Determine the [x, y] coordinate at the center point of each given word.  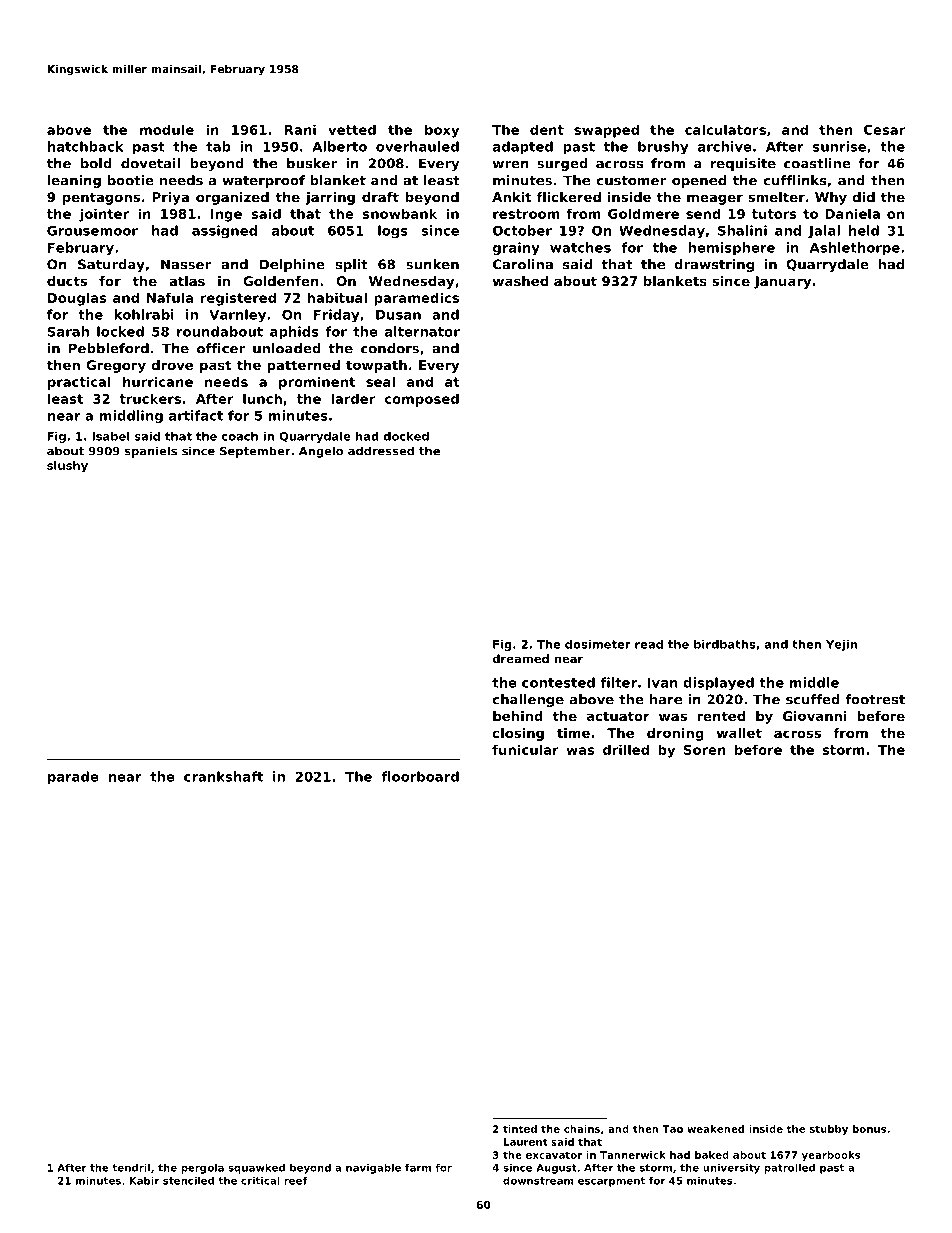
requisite [743, 164]
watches [580, 247]
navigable [373, 1169]
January [782, 282]
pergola [202, 1169]
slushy [67, 466]
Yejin [842, 645]
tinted [520, 1129]
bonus [869, 1129]
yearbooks [831, 1156]
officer [221, 348]
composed [422, 400]
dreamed [521, 658]
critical [260, 1181]
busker [312, 163]
